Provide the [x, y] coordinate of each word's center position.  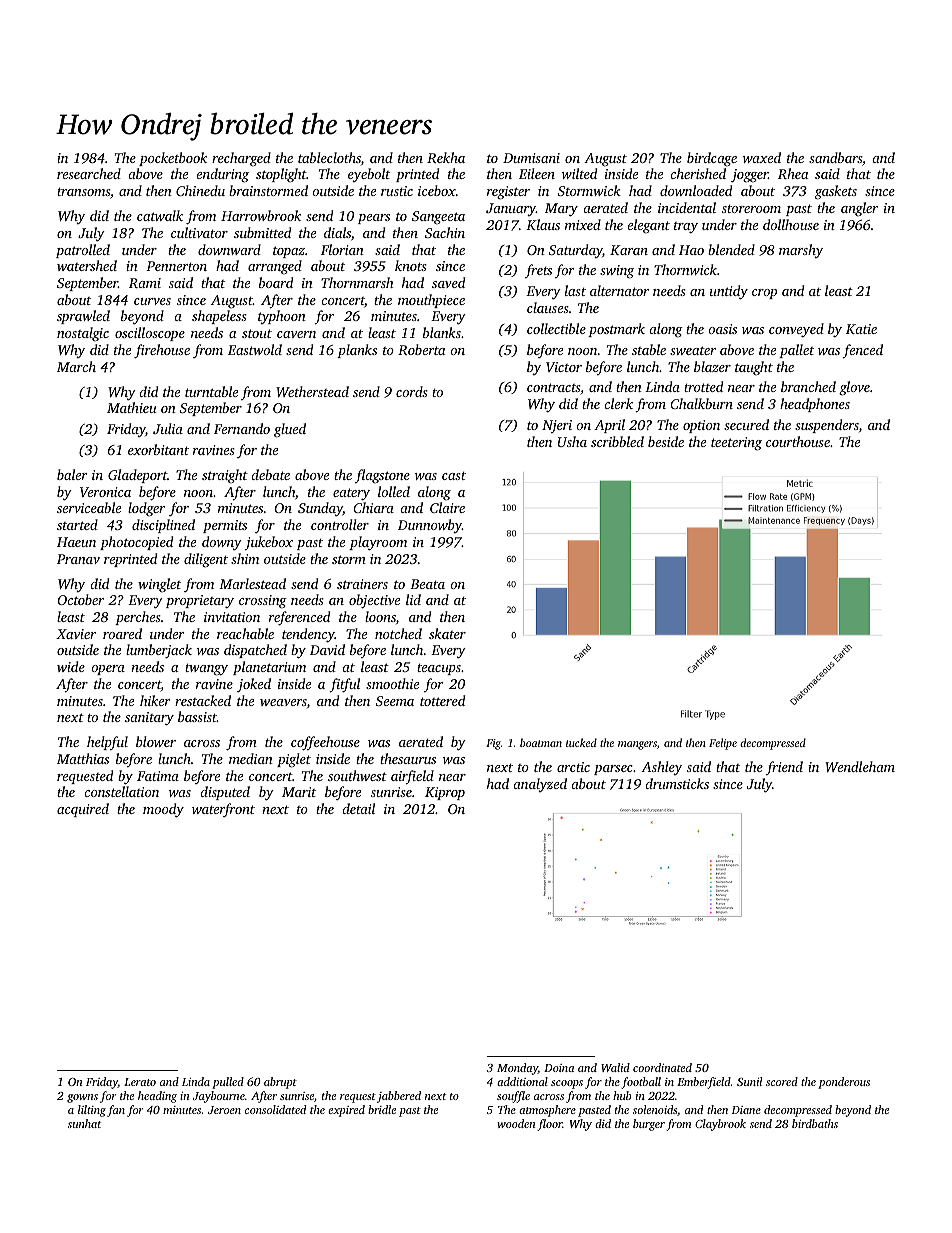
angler [859, 209]
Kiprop [445, 793]
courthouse [798, 441]
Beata [427, 584]
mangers [637, 745]
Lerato [140, 1082]
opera [108, 670]
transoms [83, 192]
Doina [559, 1068]
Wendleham [860, 766]
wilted [579, 173]
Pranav [78, 559]
